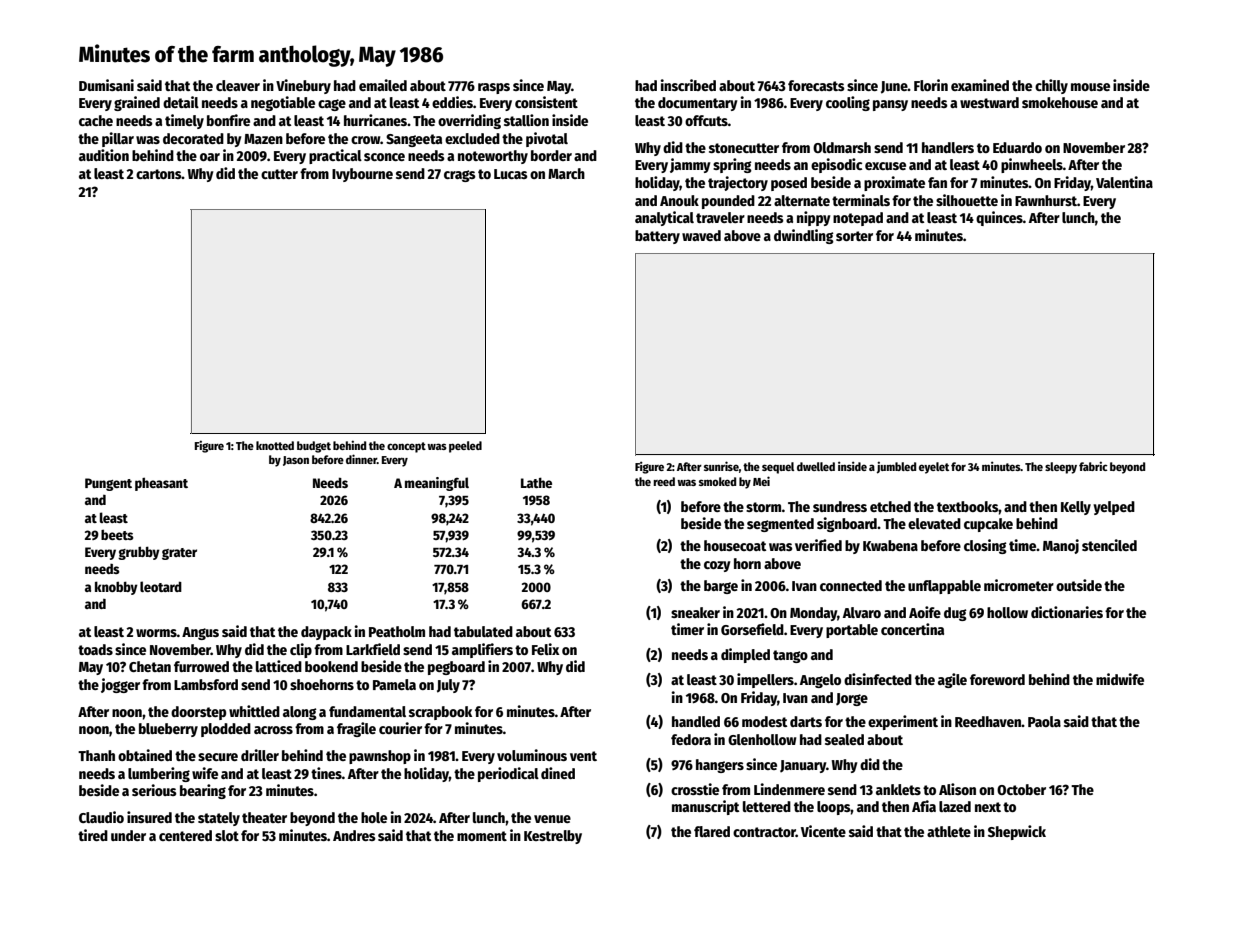 This screenshot has width=1233, height=952. Describe the element at coordinates (263, 139) in the screenshot. I see `Mazen` at that location.
